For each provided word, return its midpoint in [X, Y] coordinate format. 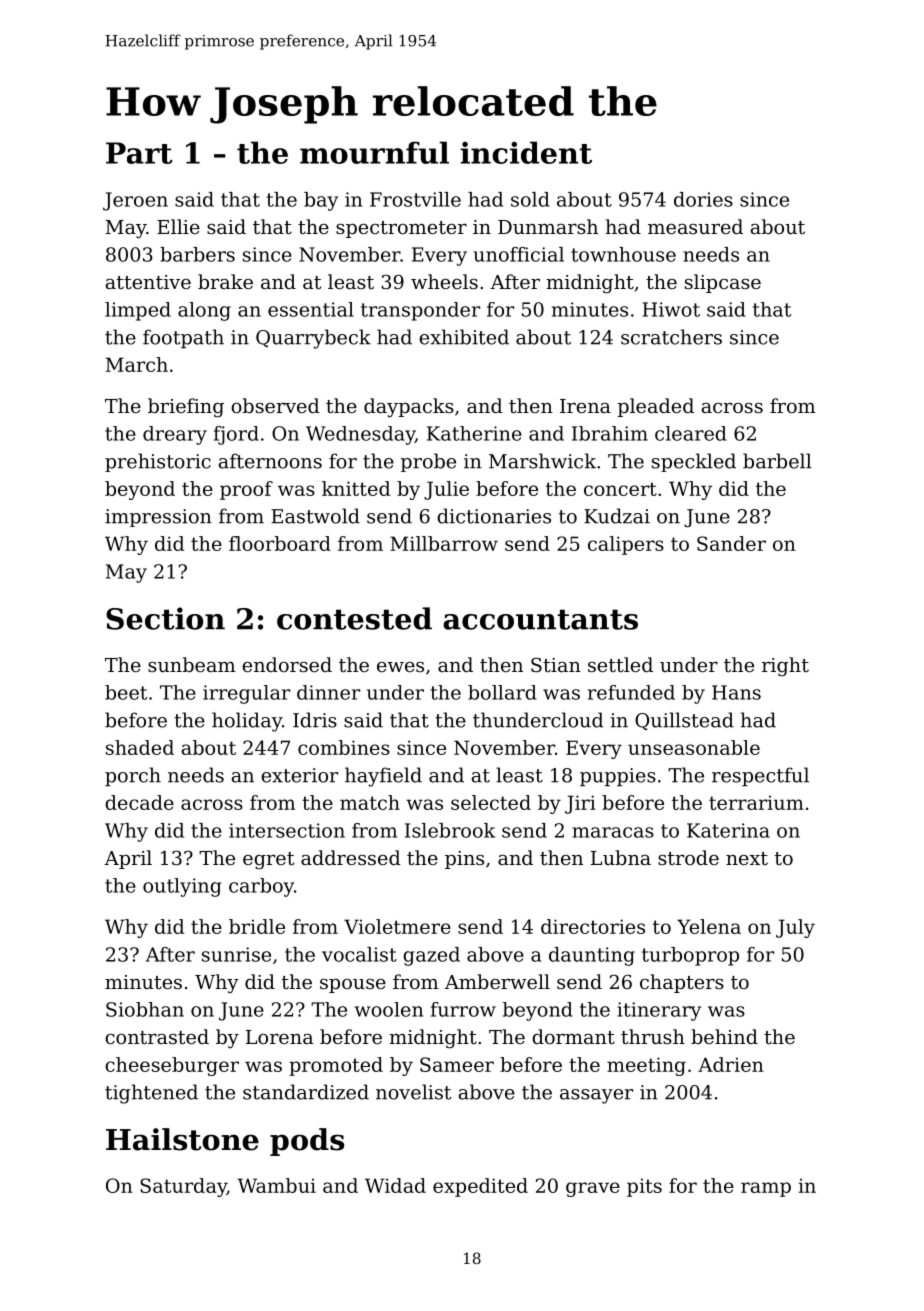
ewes [400, 667]
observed [275, 405]
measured [695, 226]
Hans [736, 692]
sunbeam [191, 664]
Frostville [415, 199]
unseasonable [694, 747]
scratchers [671, 337]
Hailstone [182, 1139]
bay [321, 201]
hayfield [383, 777]
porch [133, 777]
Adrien [731, 1064]
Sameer [457, 1064]
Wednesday [360, 435]
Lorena [279, 1037]
